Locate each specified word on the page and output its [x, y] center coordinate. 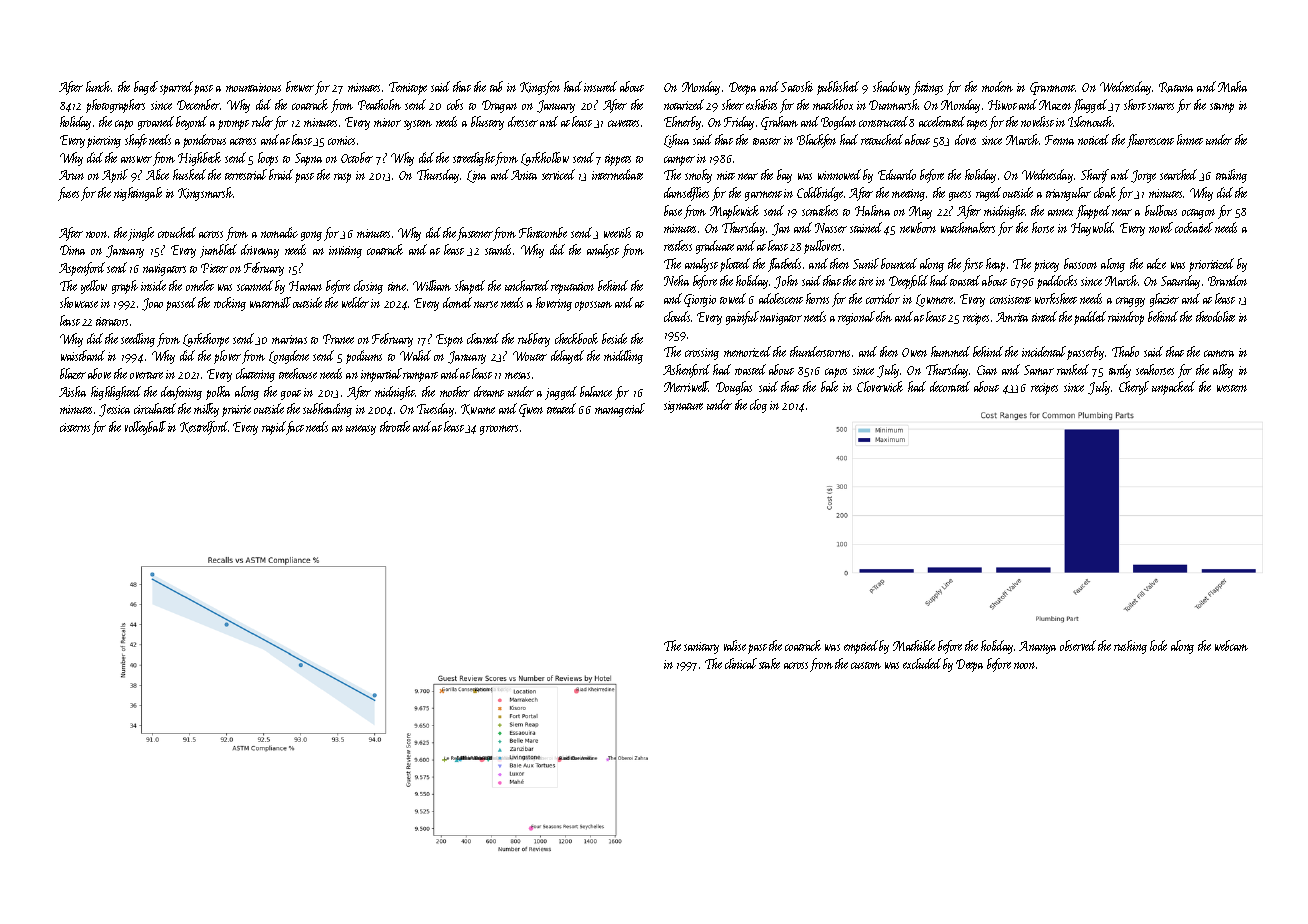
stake [769, 663]
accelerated [942, 121]
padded [1090, 318]
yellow [94, 287]
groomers [499, 430]
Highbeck [199, 159]
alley [1223, 371]
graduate [715, 247]
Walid [415, 355]
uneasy [361, 430]
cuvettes [623, 123]
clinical [741, 663]
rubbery [534, 340]
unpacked [1173, 388]
